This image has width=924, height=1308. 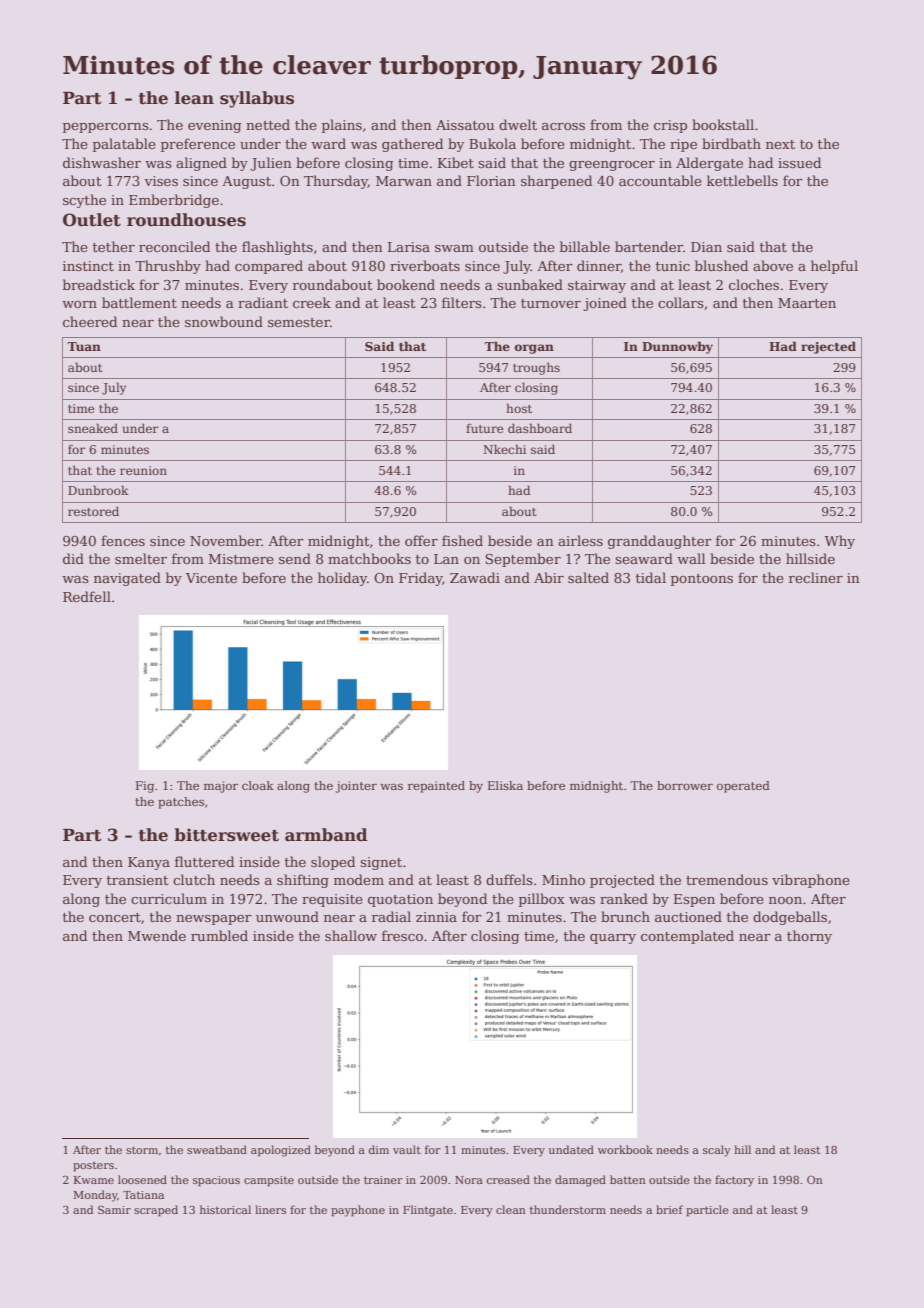 I want to click on issued, so click(x=799, y=162).
